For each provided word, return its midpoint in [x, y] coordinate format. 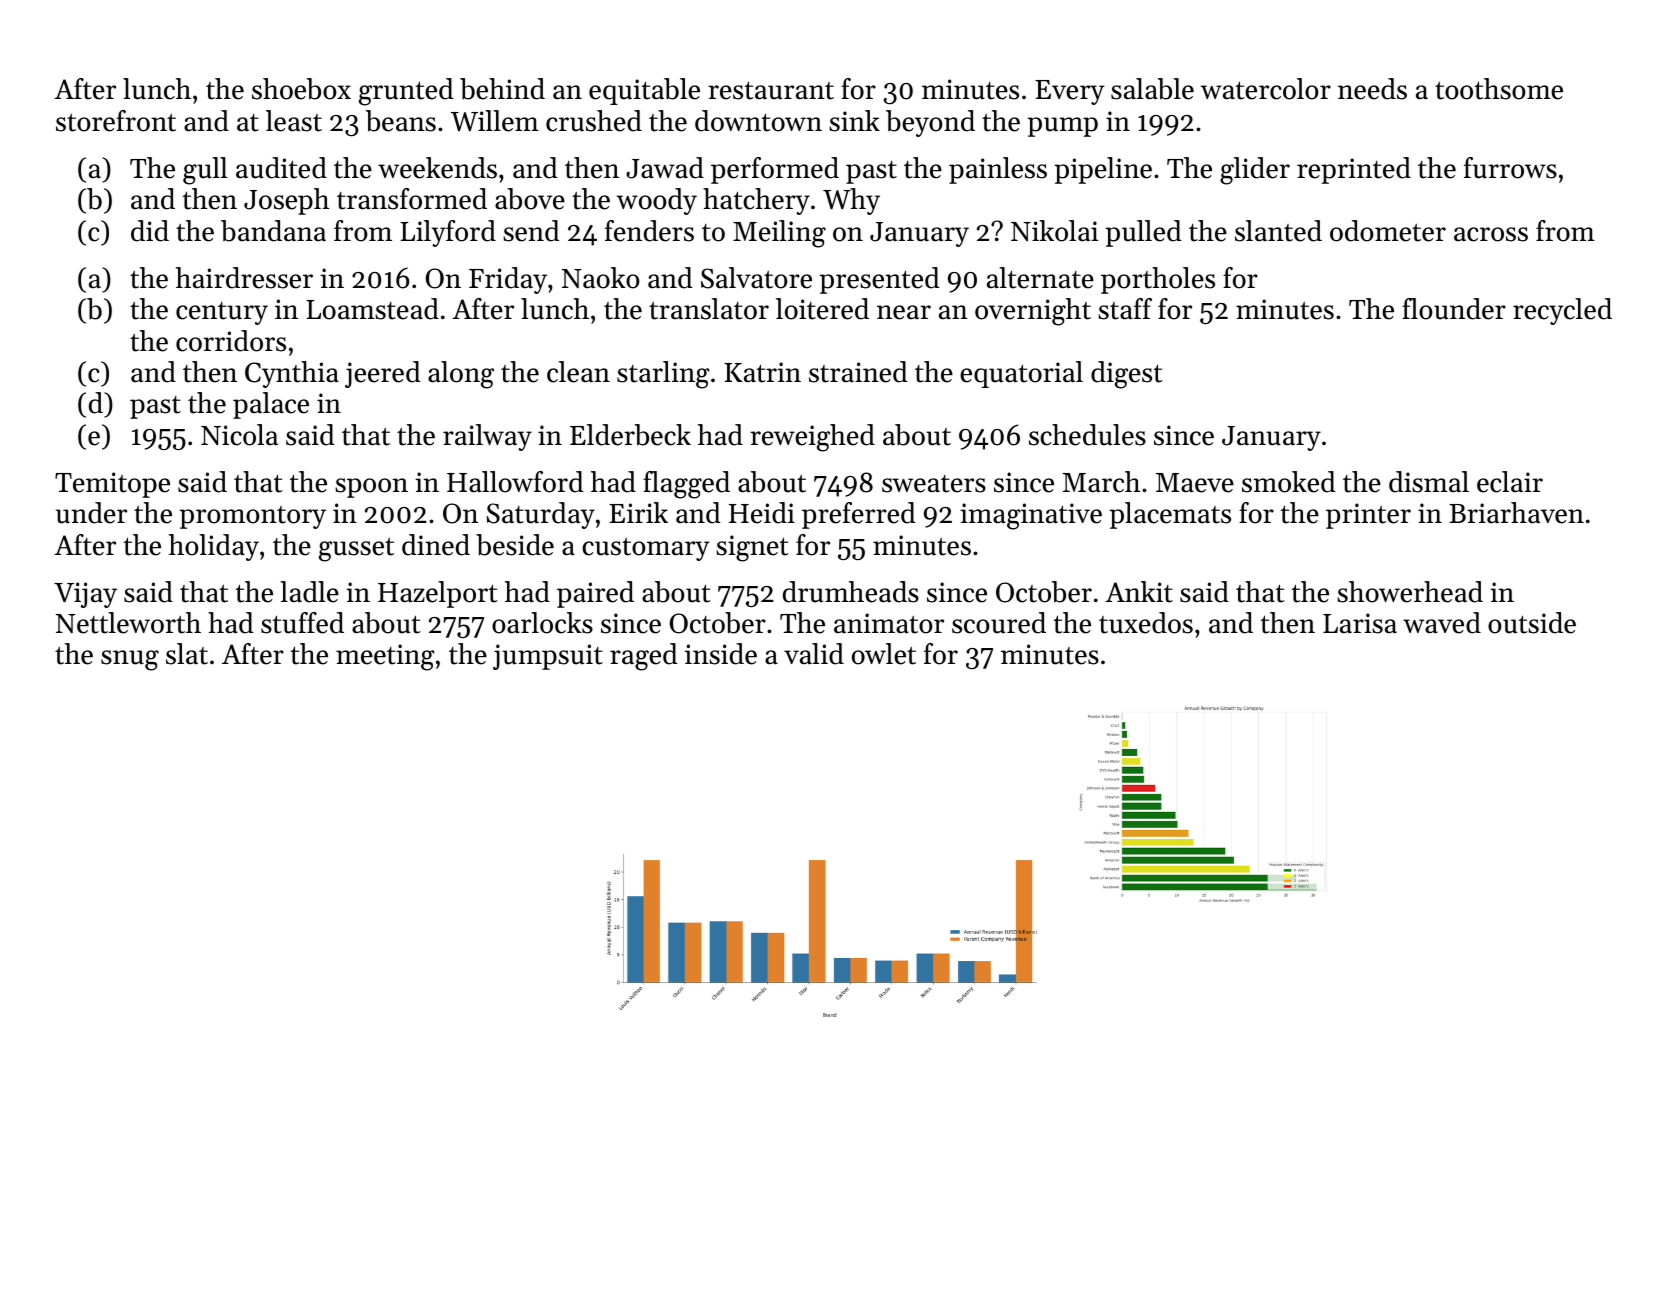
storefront [116, 121]
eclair [1510, 482]
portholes [1158, 280]
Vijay [85, 595]
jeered [383, 374]
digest [1127, 375]
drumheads [851, 592]
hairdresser [244, 278]
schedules [1087, 435]
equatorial [1021, 374]
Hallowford [515, 482]
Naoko [601, 278]
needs [1372, 89]
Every [1070, 92]
